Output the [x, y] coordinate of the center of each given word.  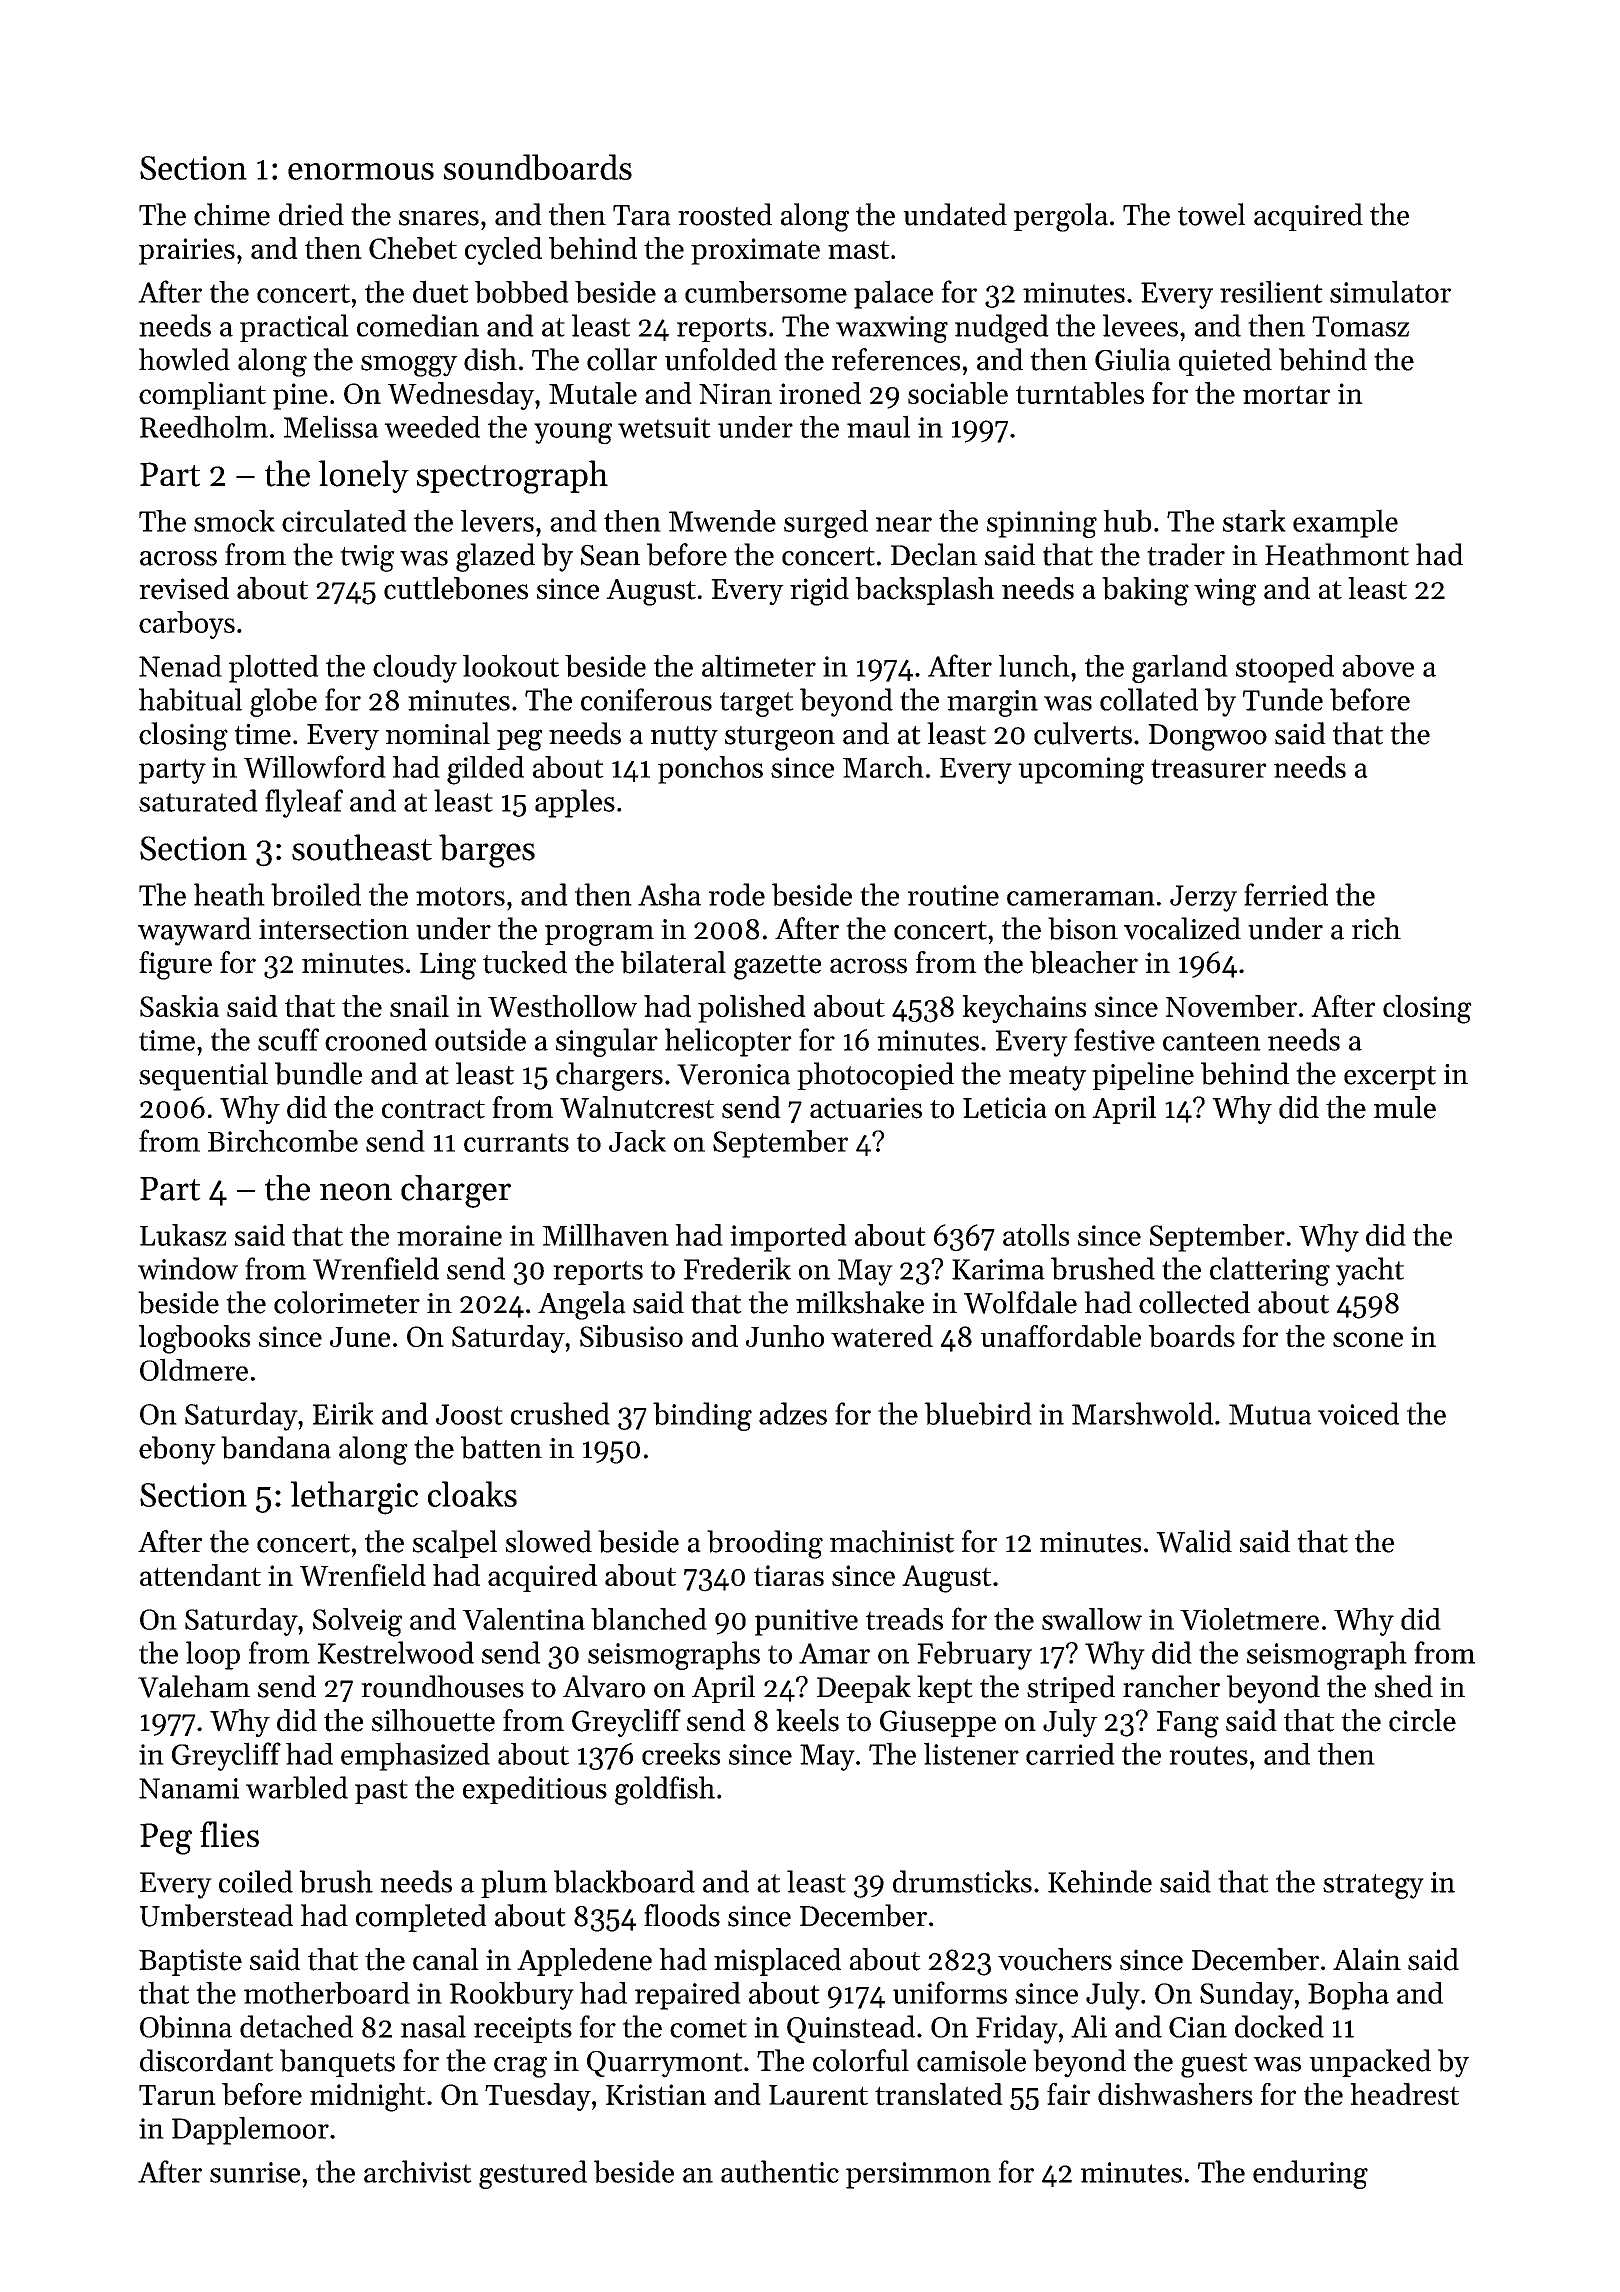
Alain [1367, 1959]
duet [440, 291]
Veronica [733, 1074]
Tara [642, 215]
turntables [1080, 393]
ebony [177, 1450]
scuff [288, 1039]
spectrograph [512, 477]
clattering [1270, 1271]
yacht [1370, 1271]
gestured [533, 2174]
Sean [610, 555]
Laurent [818, 2095]
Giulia [1133, 359]
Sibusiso [631, 1336]
